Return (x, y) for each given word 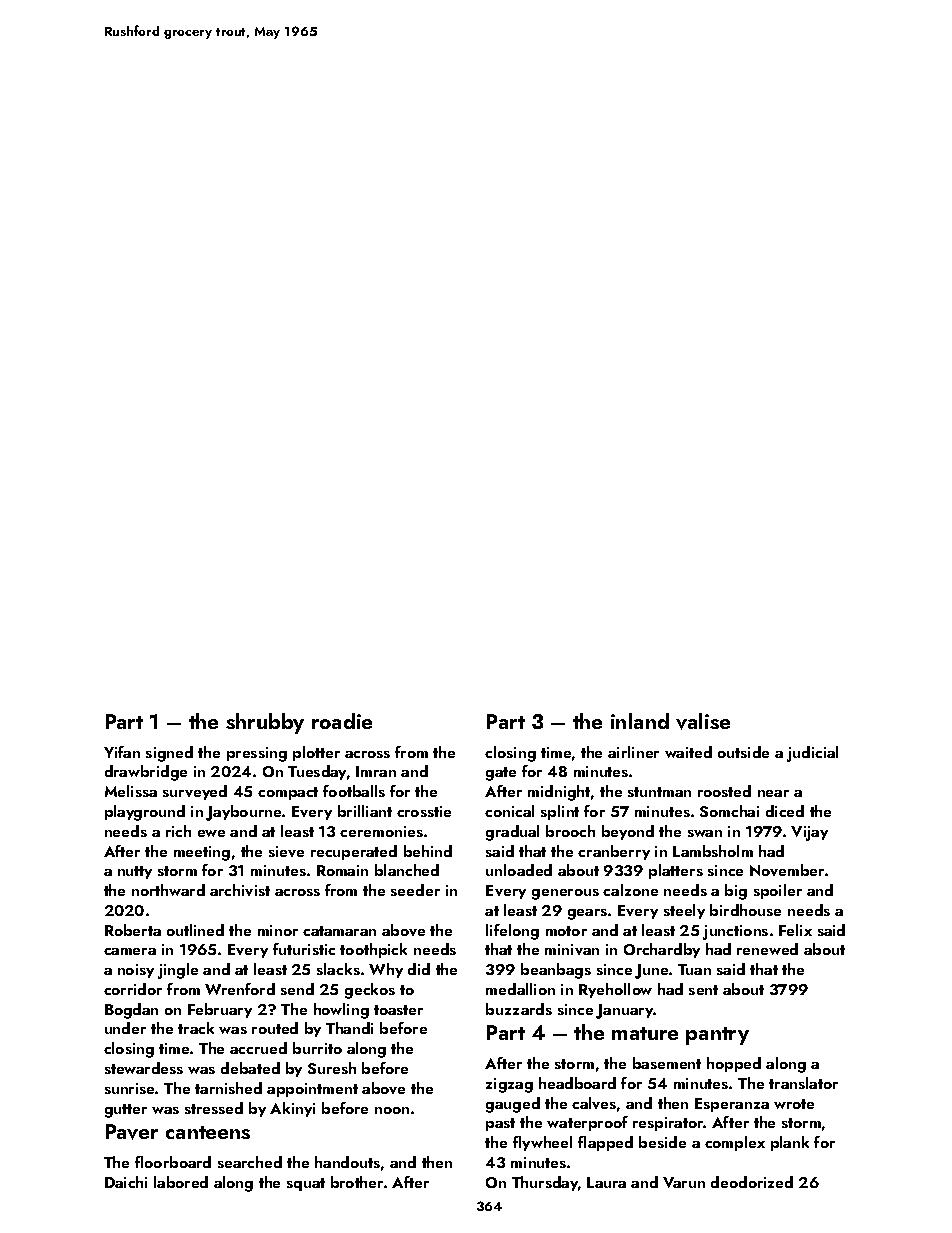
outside (743, 752)
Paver (132, 1132)
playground (145, 813)
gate (501, 774)
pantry (717, 1036)
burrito (317, 1048)
